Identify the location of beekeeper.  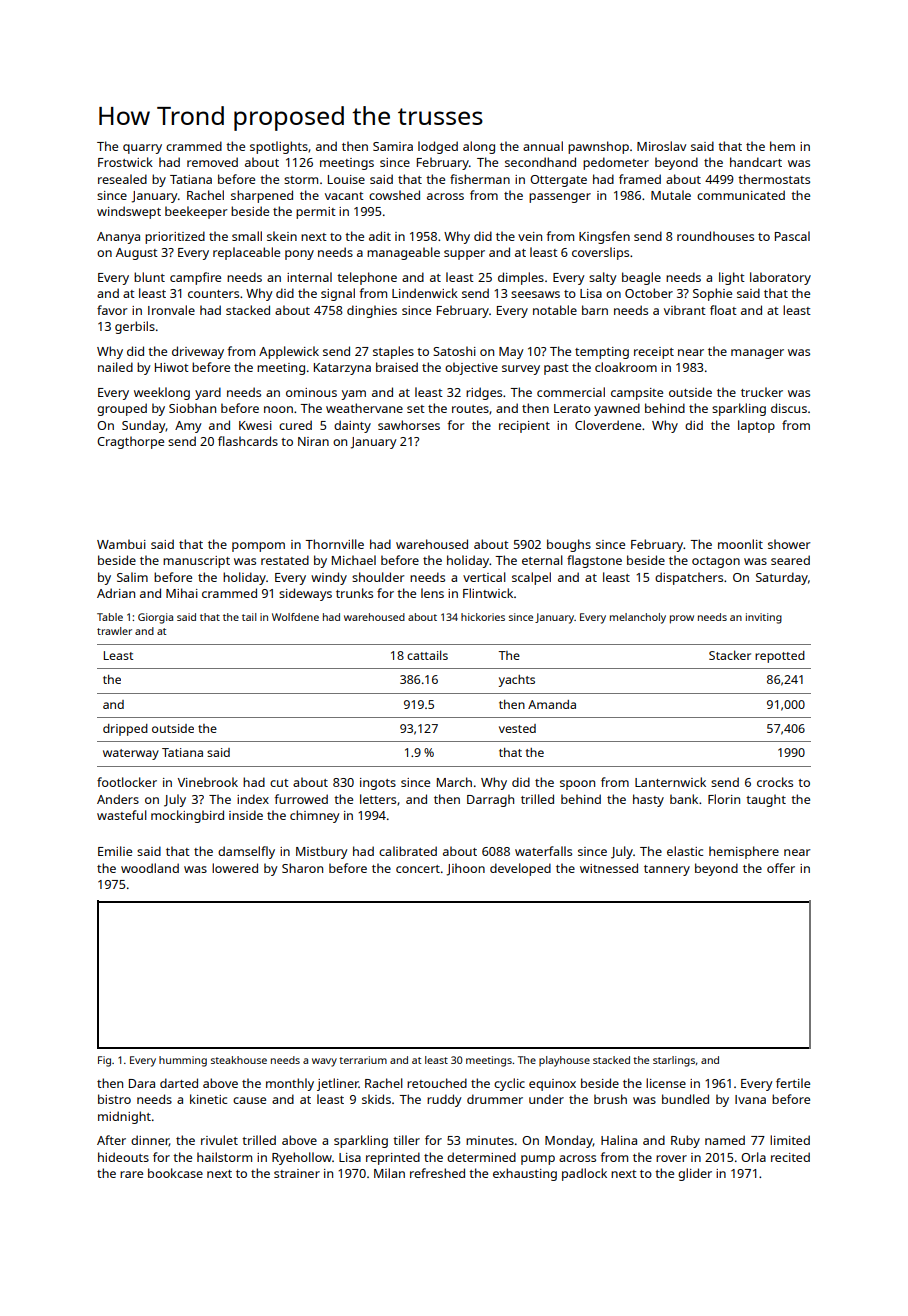
(196, 212).
